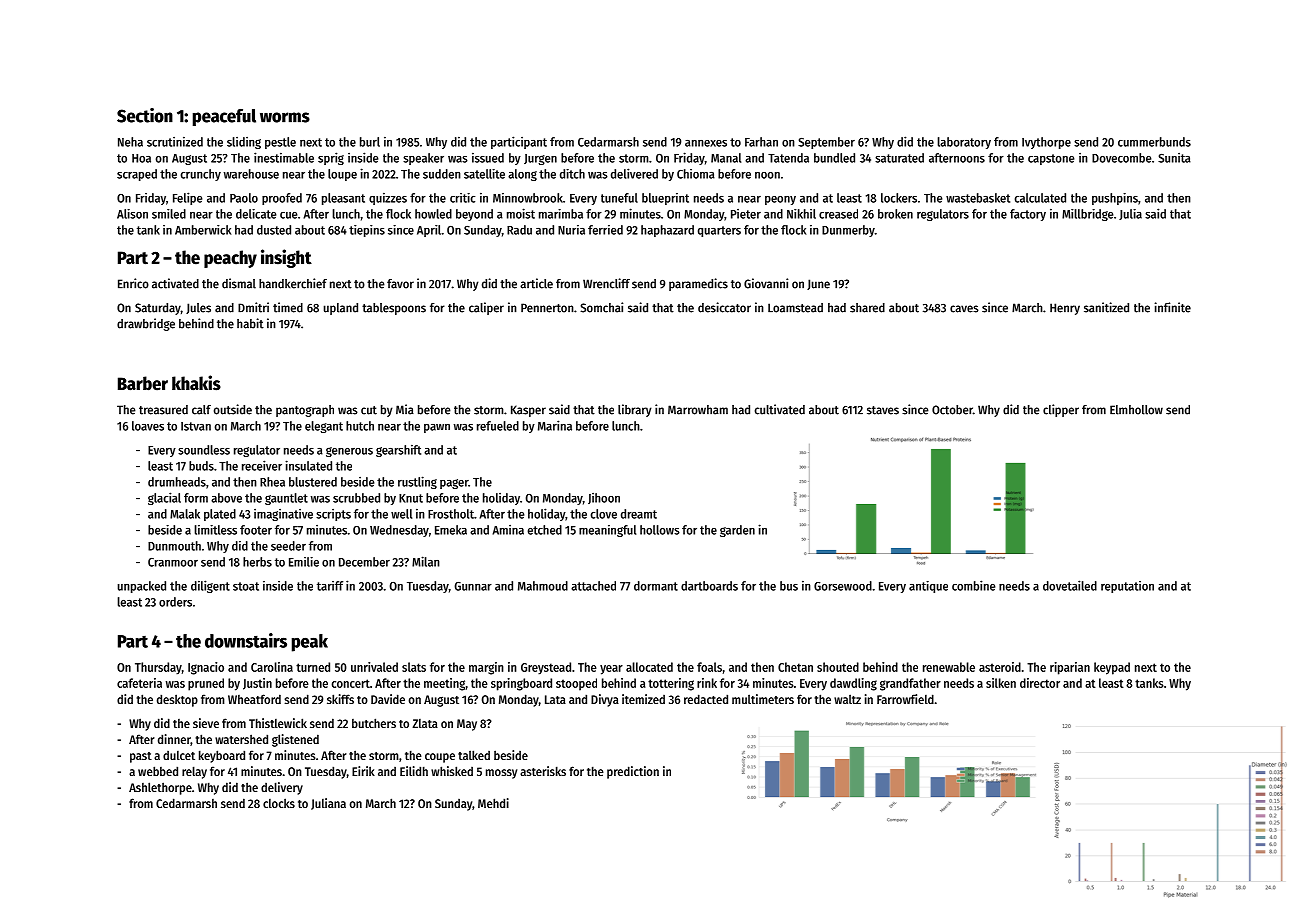  Describe the element at coordinates (540, 159) in the page. I see `Jurgen` at that location.
